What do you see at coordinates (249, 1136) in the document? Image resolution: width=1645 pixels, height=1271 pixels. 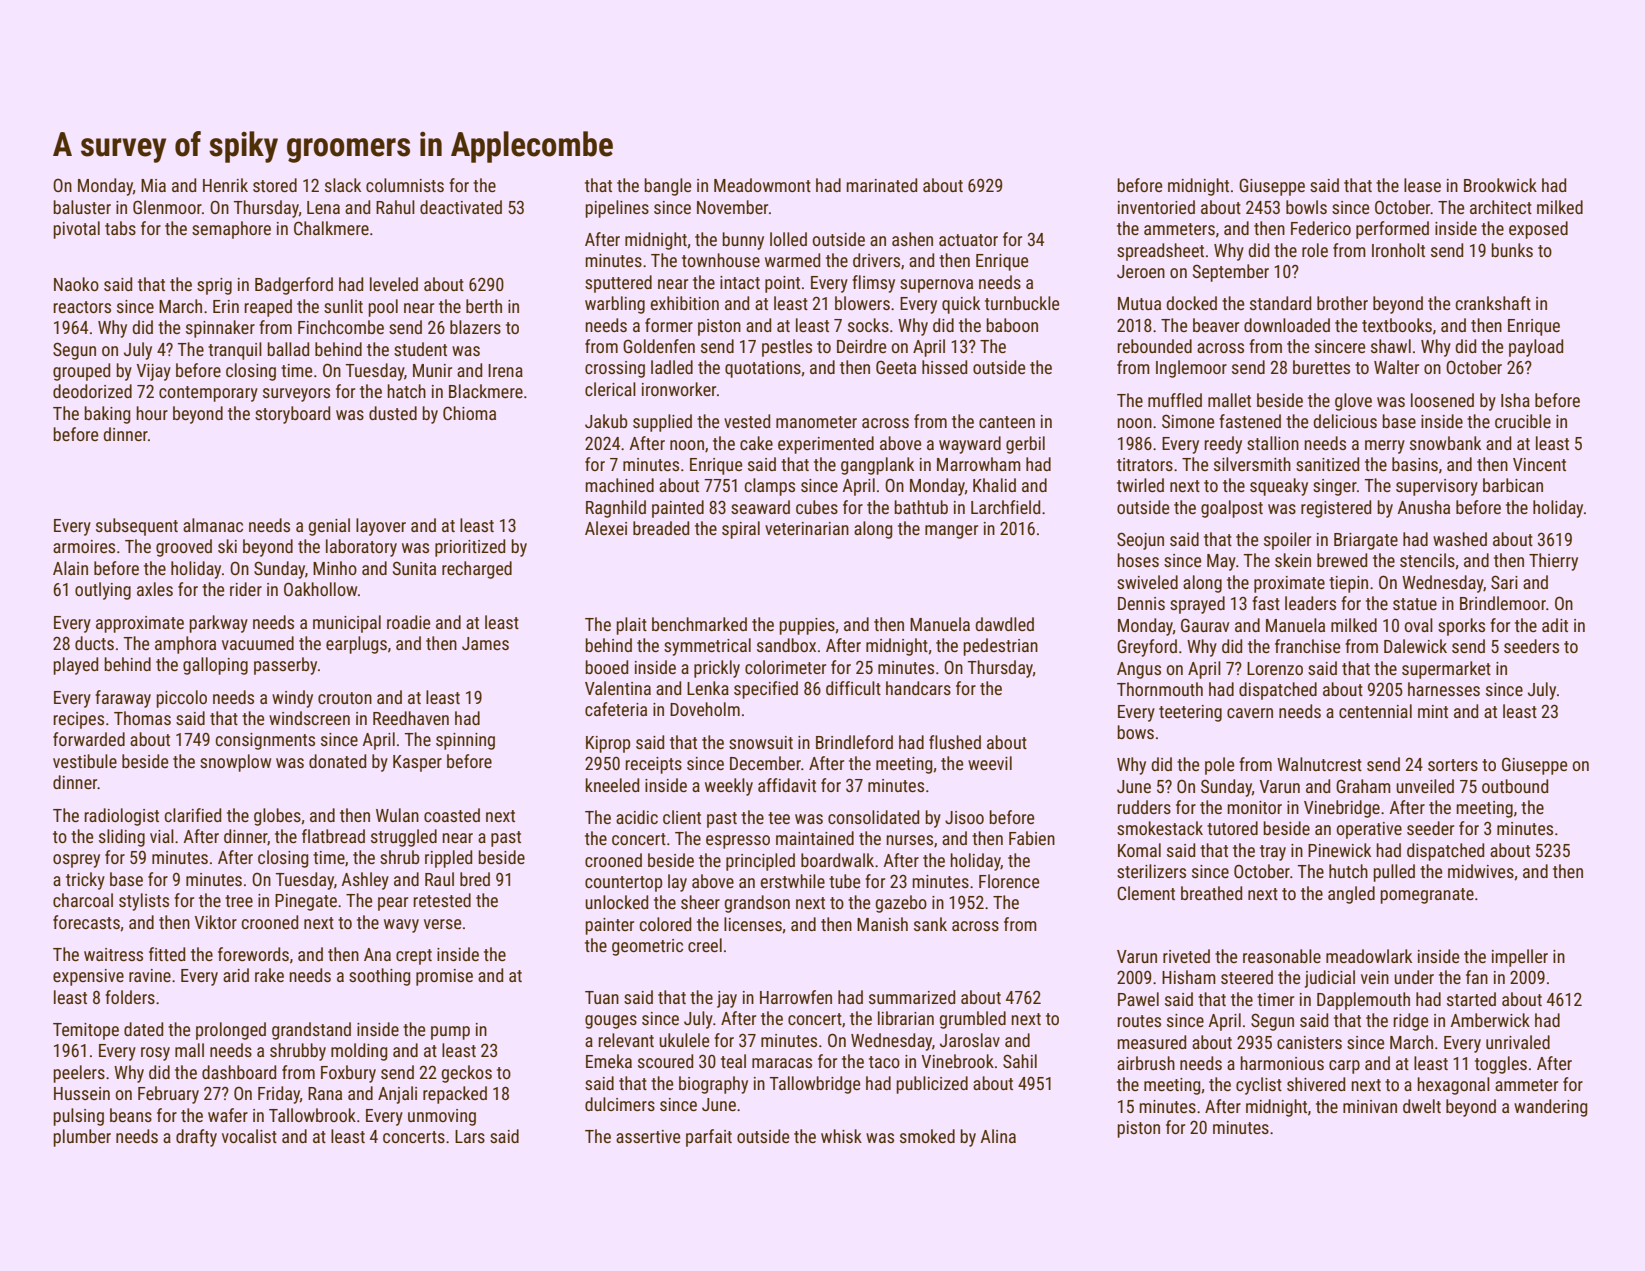 I see `vocalist` at bounding box center [249, 1136].
